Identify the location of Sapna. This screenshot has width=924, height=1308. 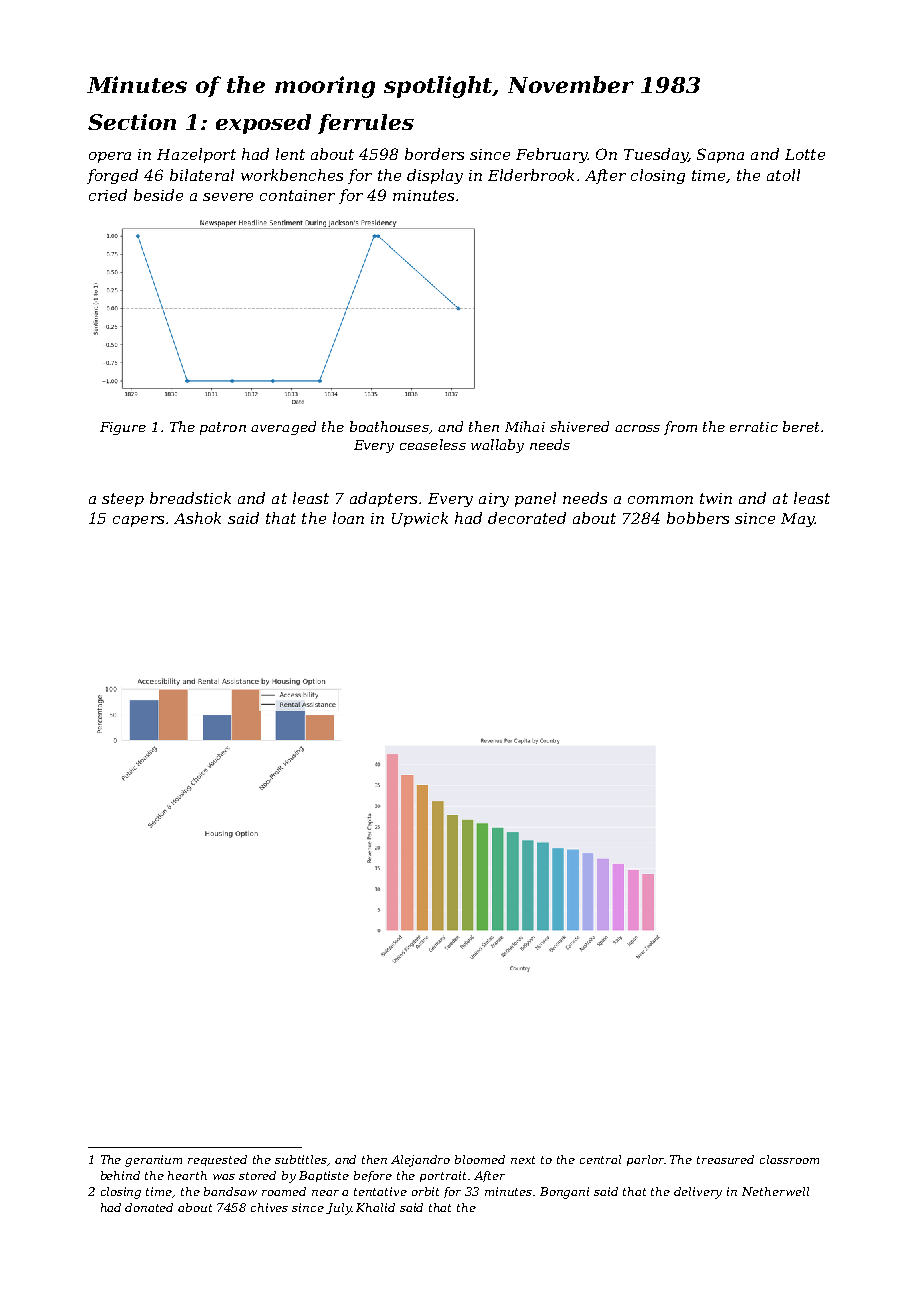
(720, 155).
